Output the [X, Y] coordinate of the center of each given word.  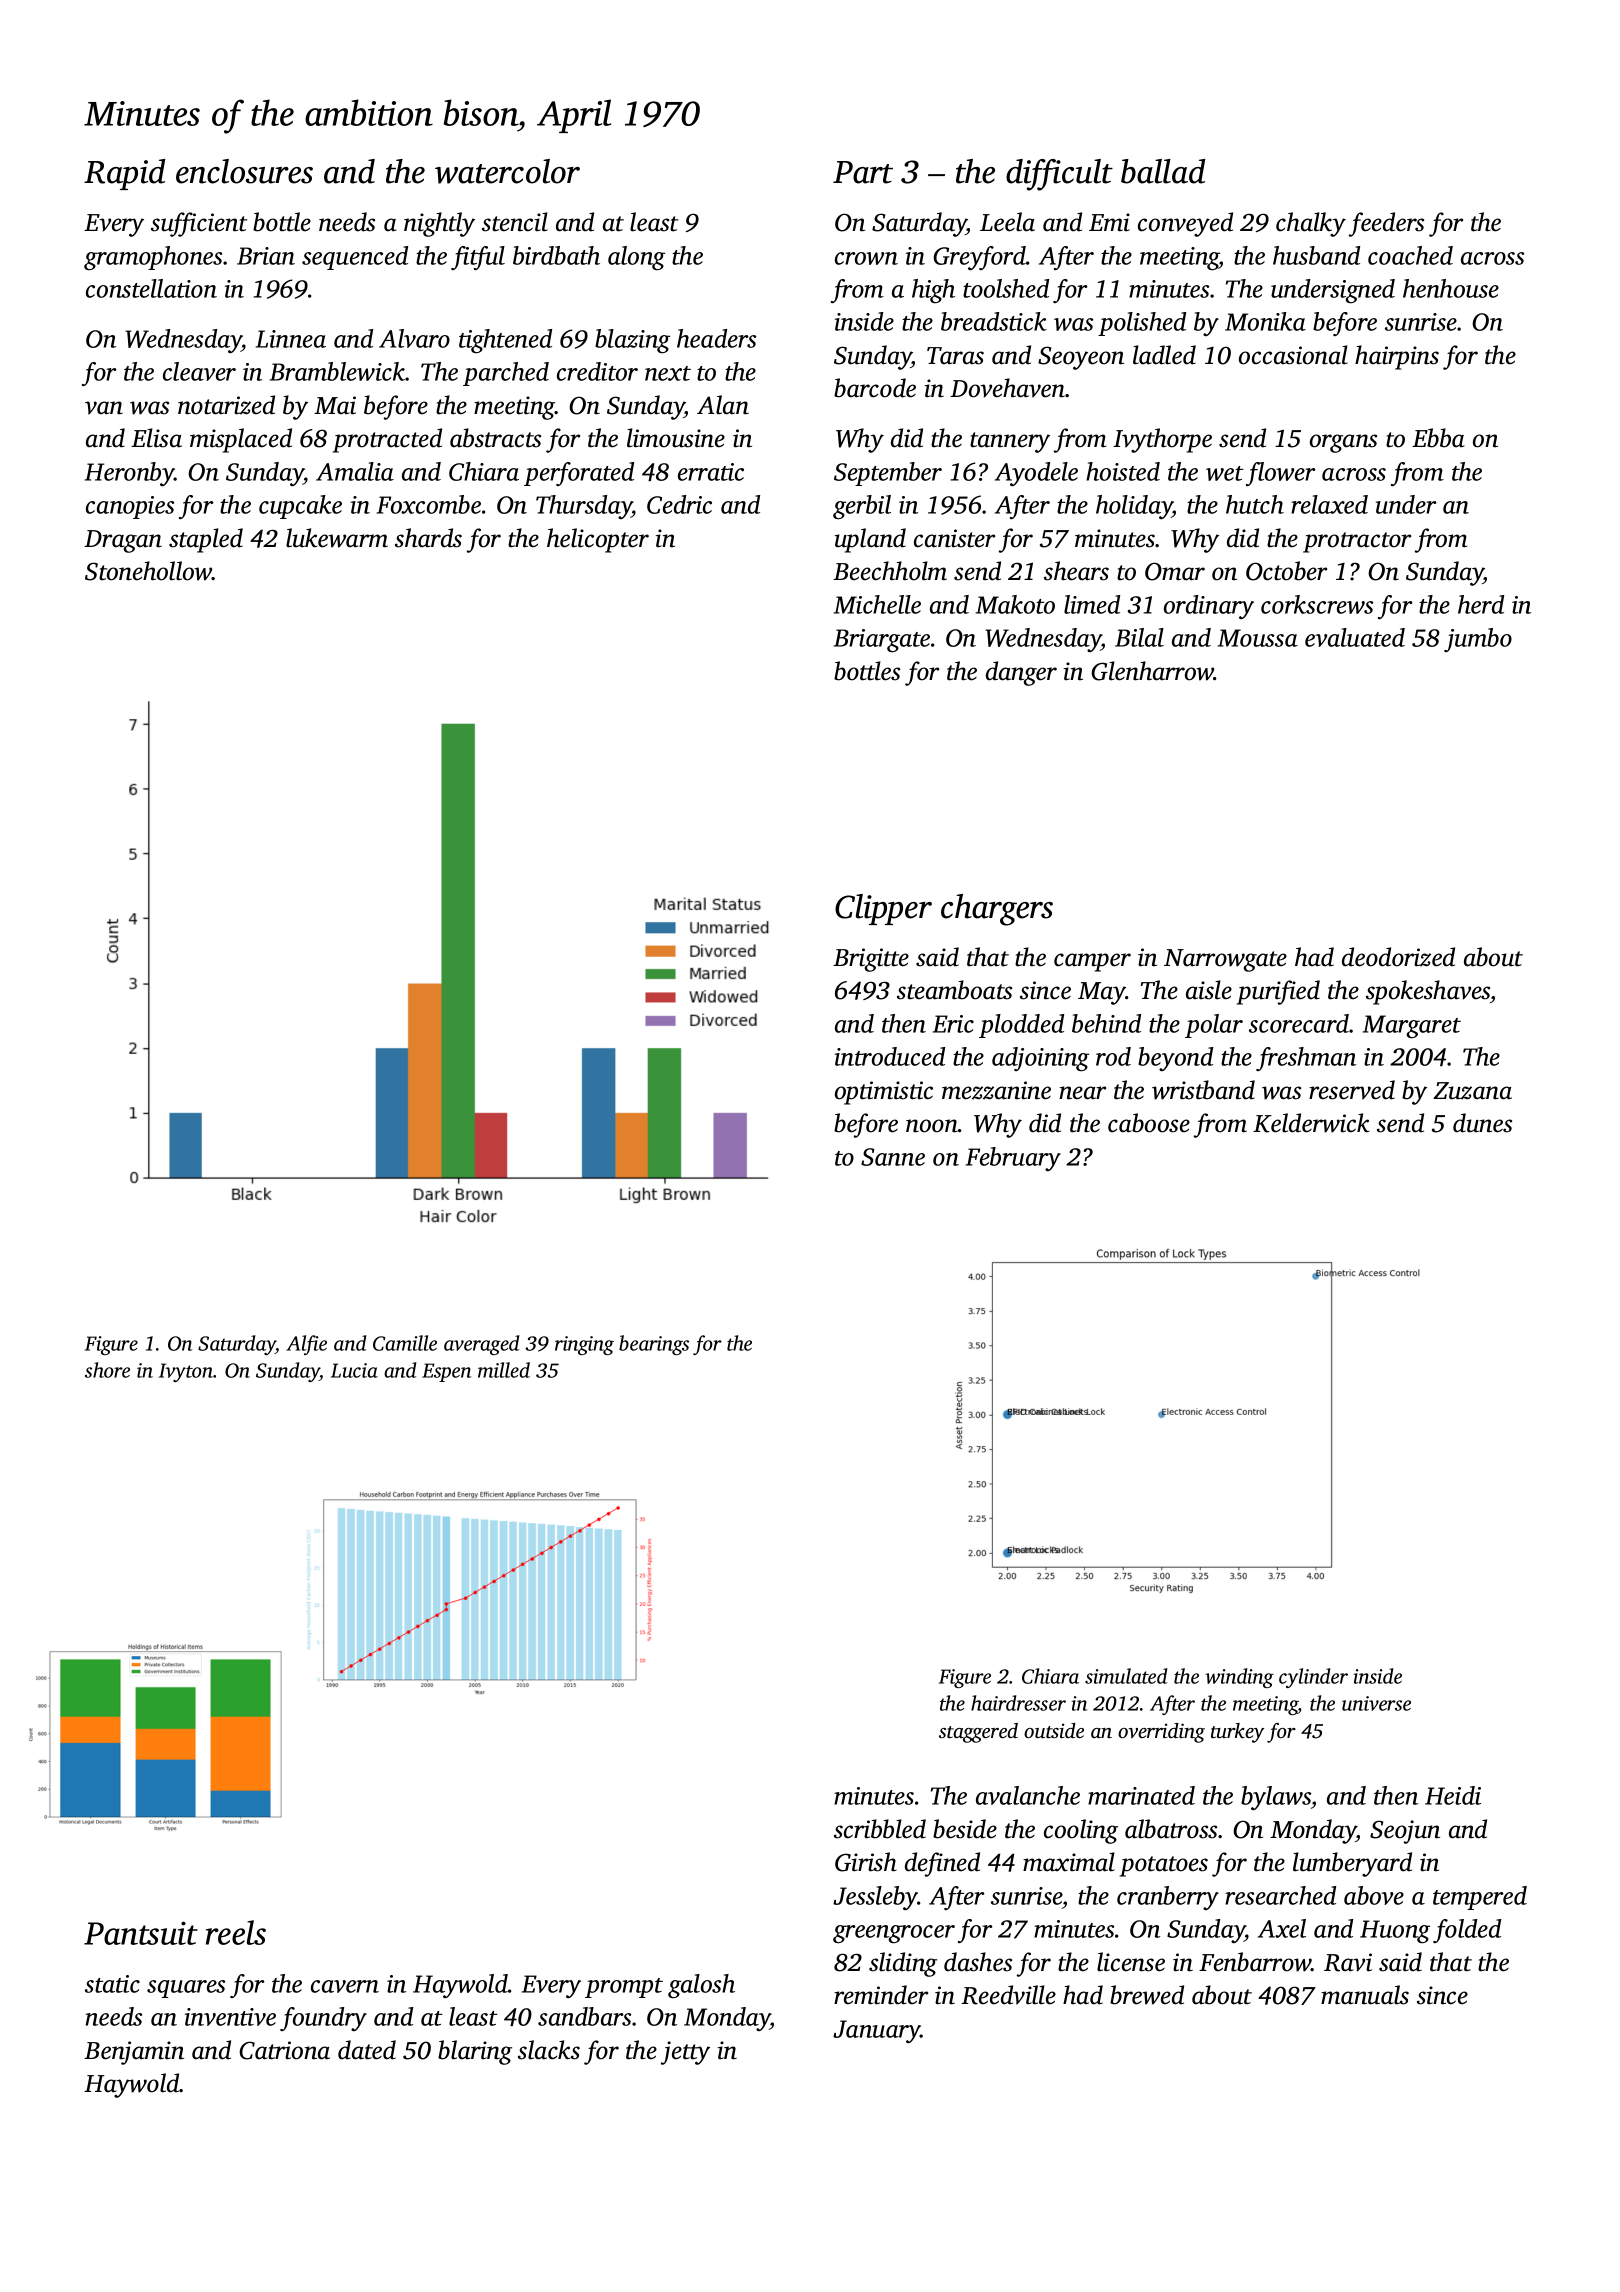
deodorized [1398, 957]
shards [428, 538]
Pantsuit [141, 1933]
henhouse [1451, 288]
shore [107, 1370]
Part [863, 172]
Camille [405, 1343]
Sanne [893, 1157]
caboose [1149, 1123]
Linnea [291, 339]
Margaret [1412, 1027]
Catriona [284, 2050]
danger [1021, 673]
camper [1092, 962]
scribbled [880, 1829]
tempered [1480, 1898]
